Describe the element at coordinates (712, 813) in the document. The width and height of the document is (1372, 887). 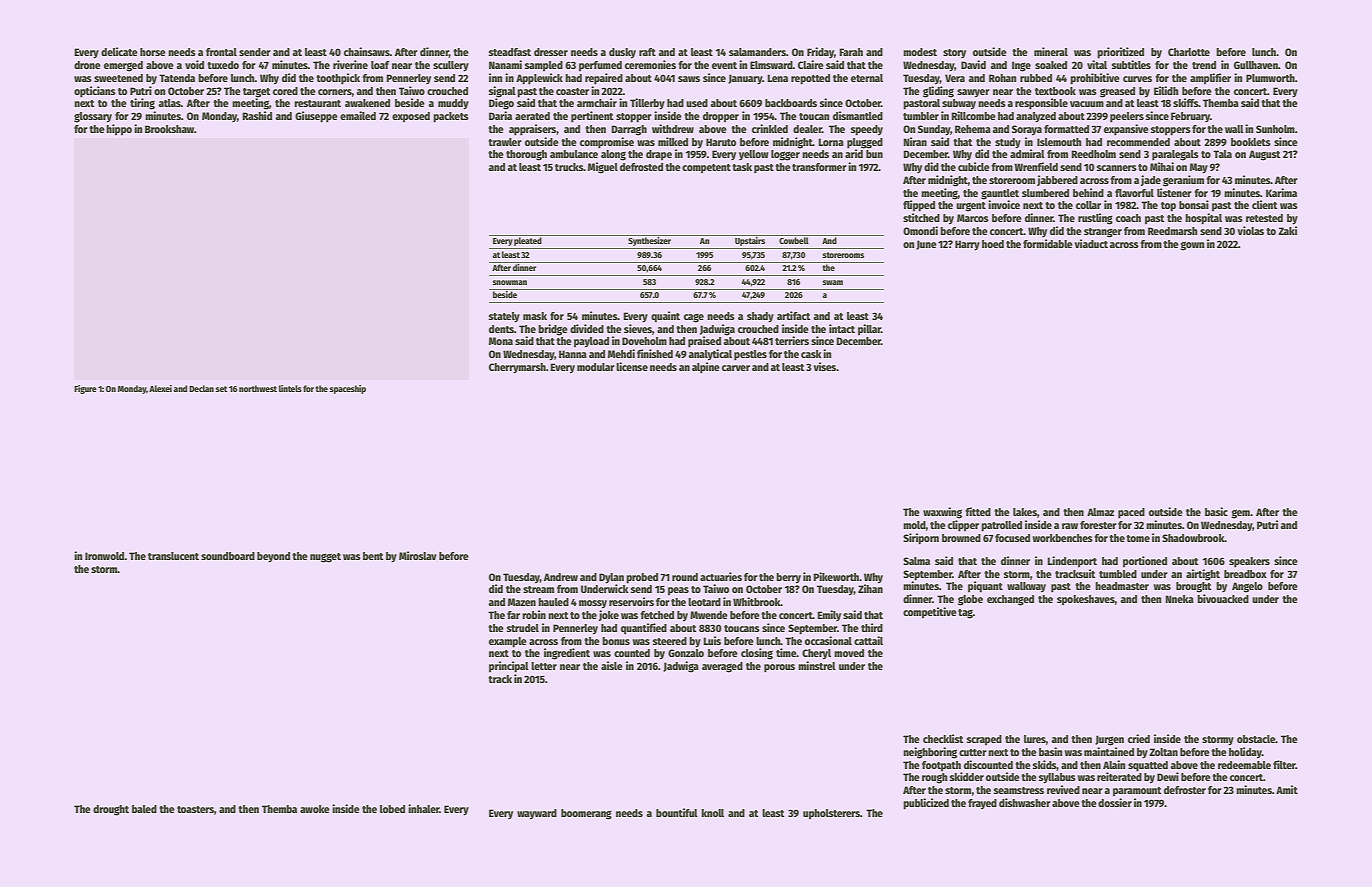
I see `knoll` at that location.
